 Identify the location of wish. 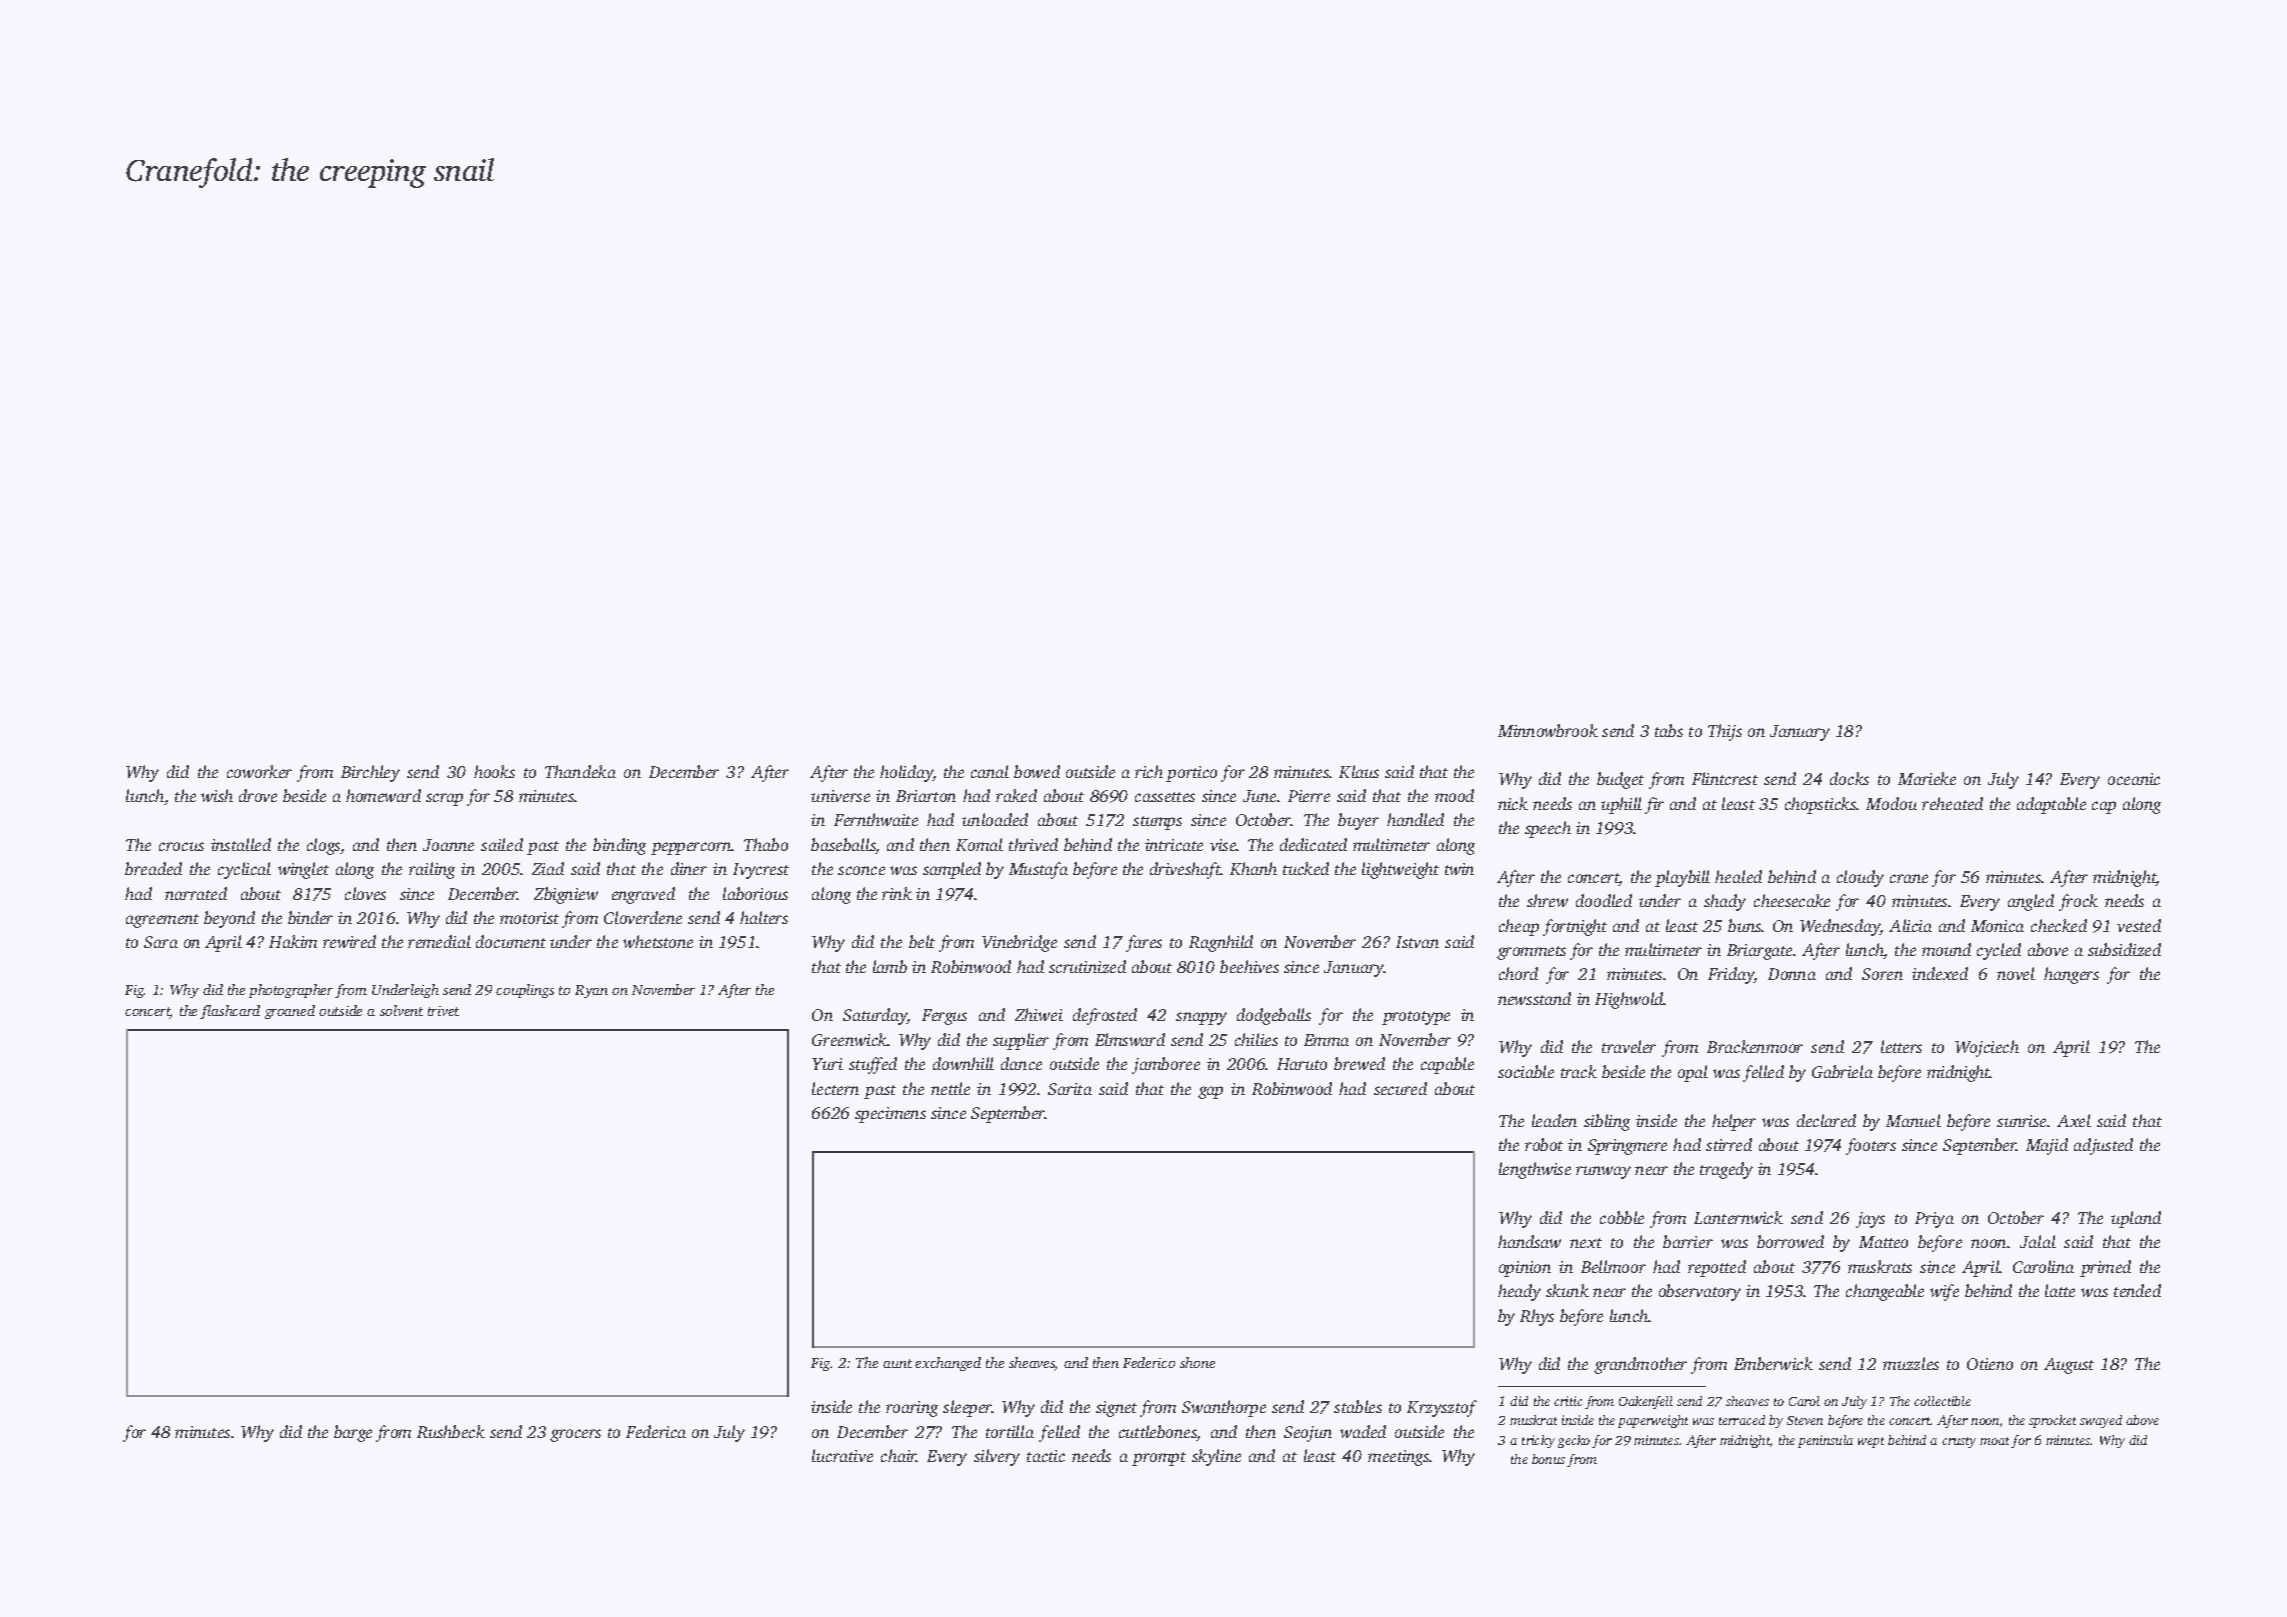
(217, 795).
